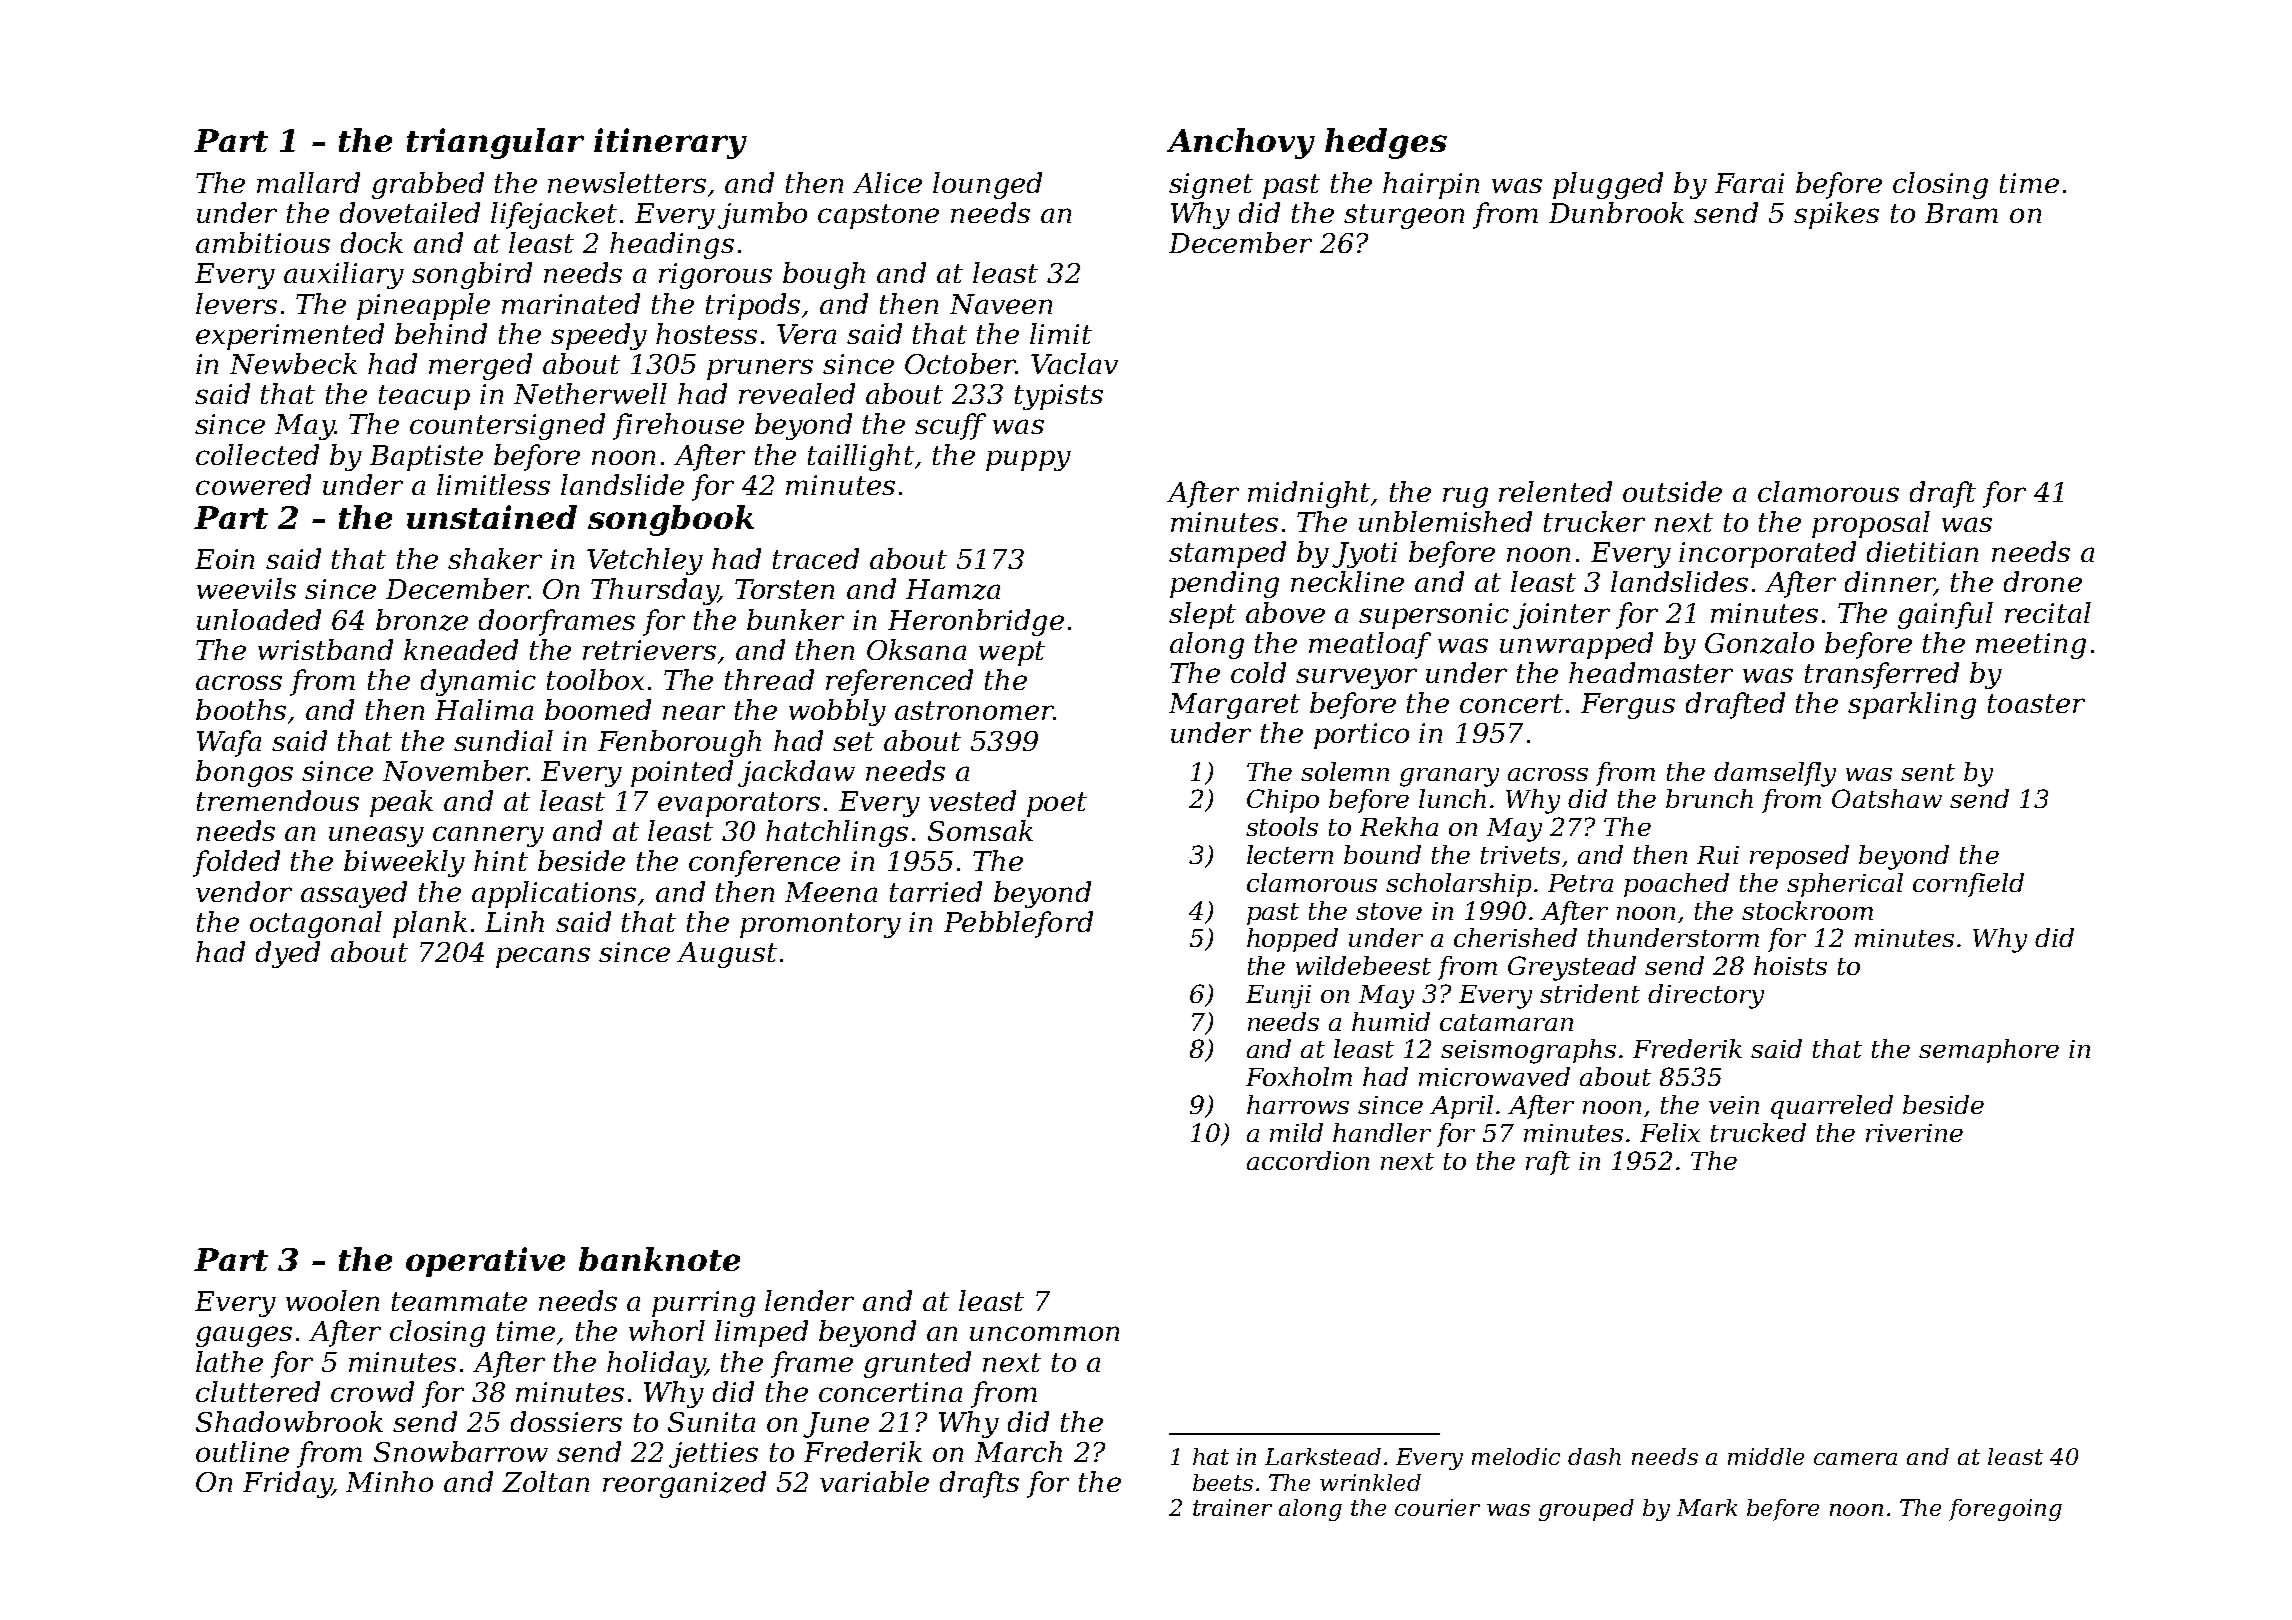 Image resolution: width=2292 pixels, height=1620 pixels. What do you see at coordinates (1749, 183) in the page?
I see `Farai` at bounding box center [1749, 183].
